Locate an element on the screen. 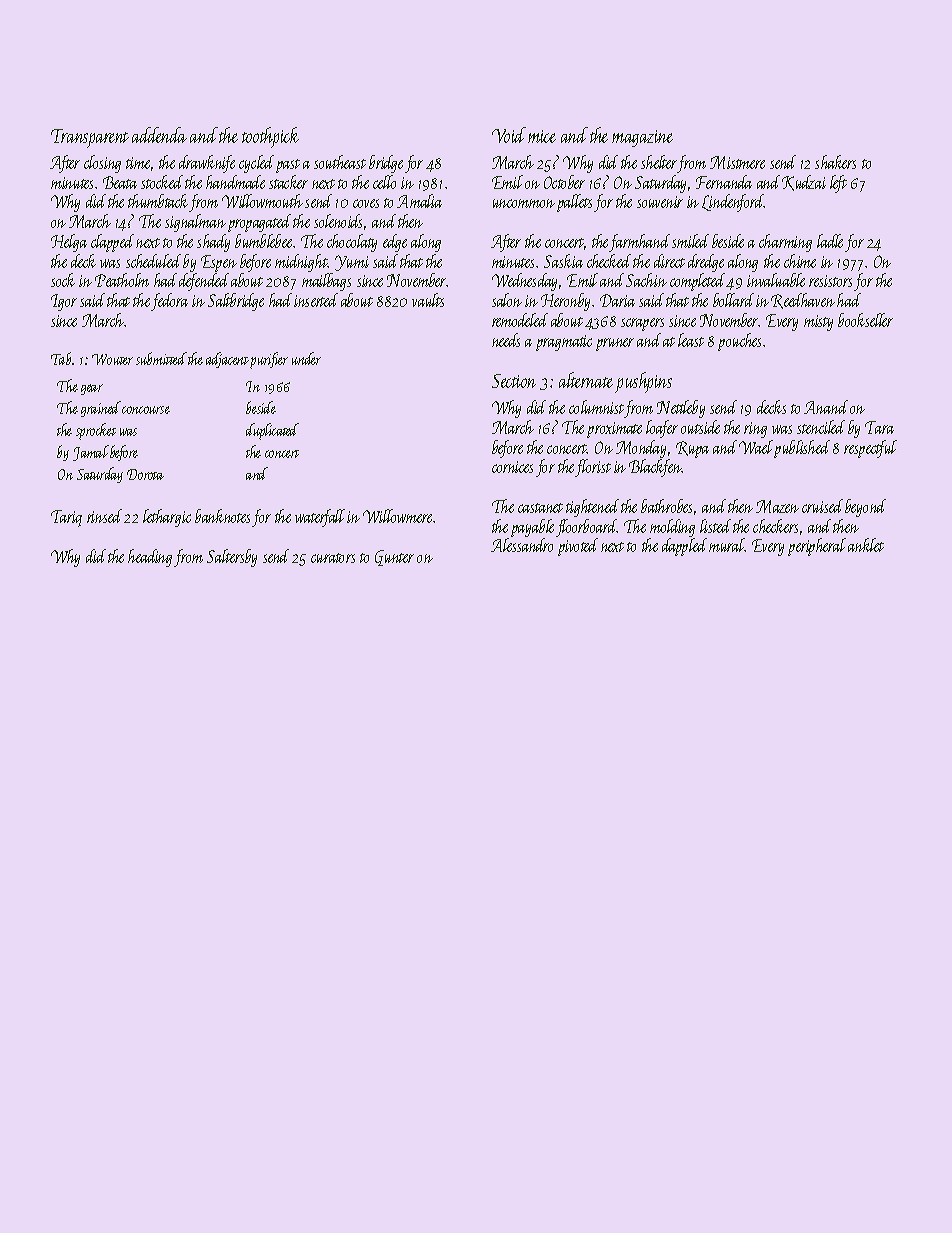 The height and width of the screenshot is (1233, 952). cello is located at coordinates (384, 182).
